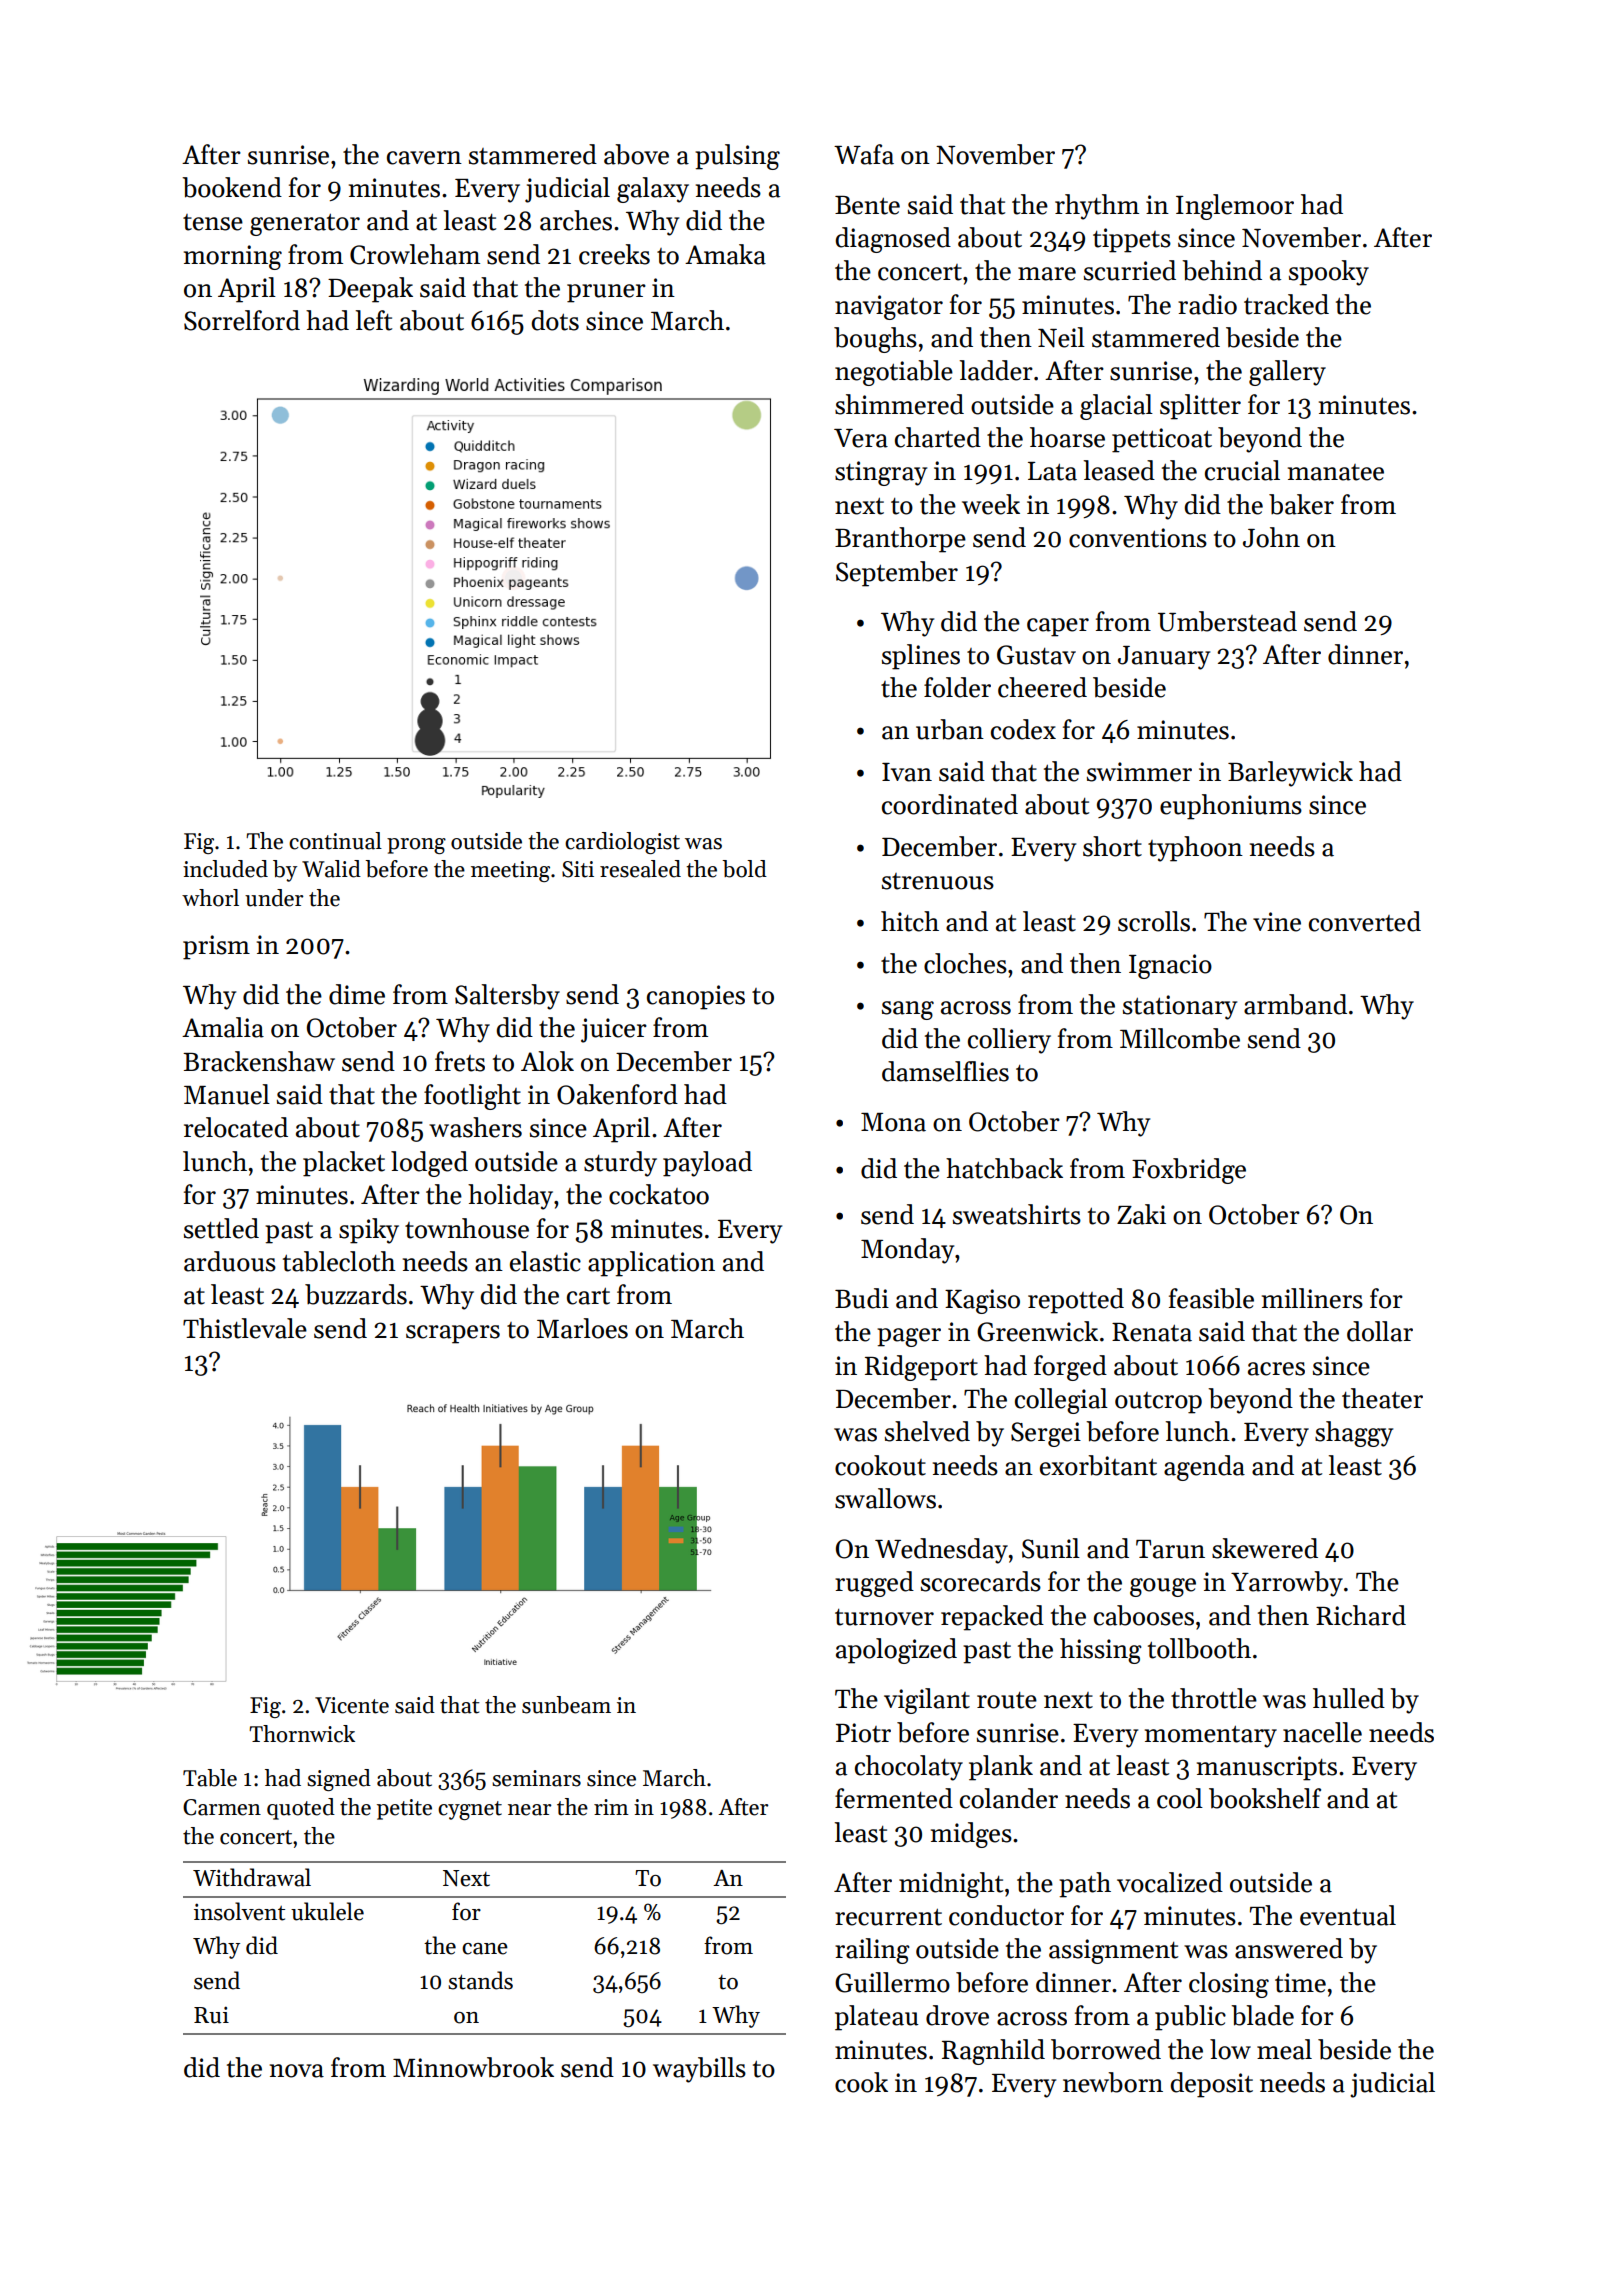 Image resolution: width=1620 pixels, height=2292 pixels. I want to click on armband, so click(1295, 1004).
